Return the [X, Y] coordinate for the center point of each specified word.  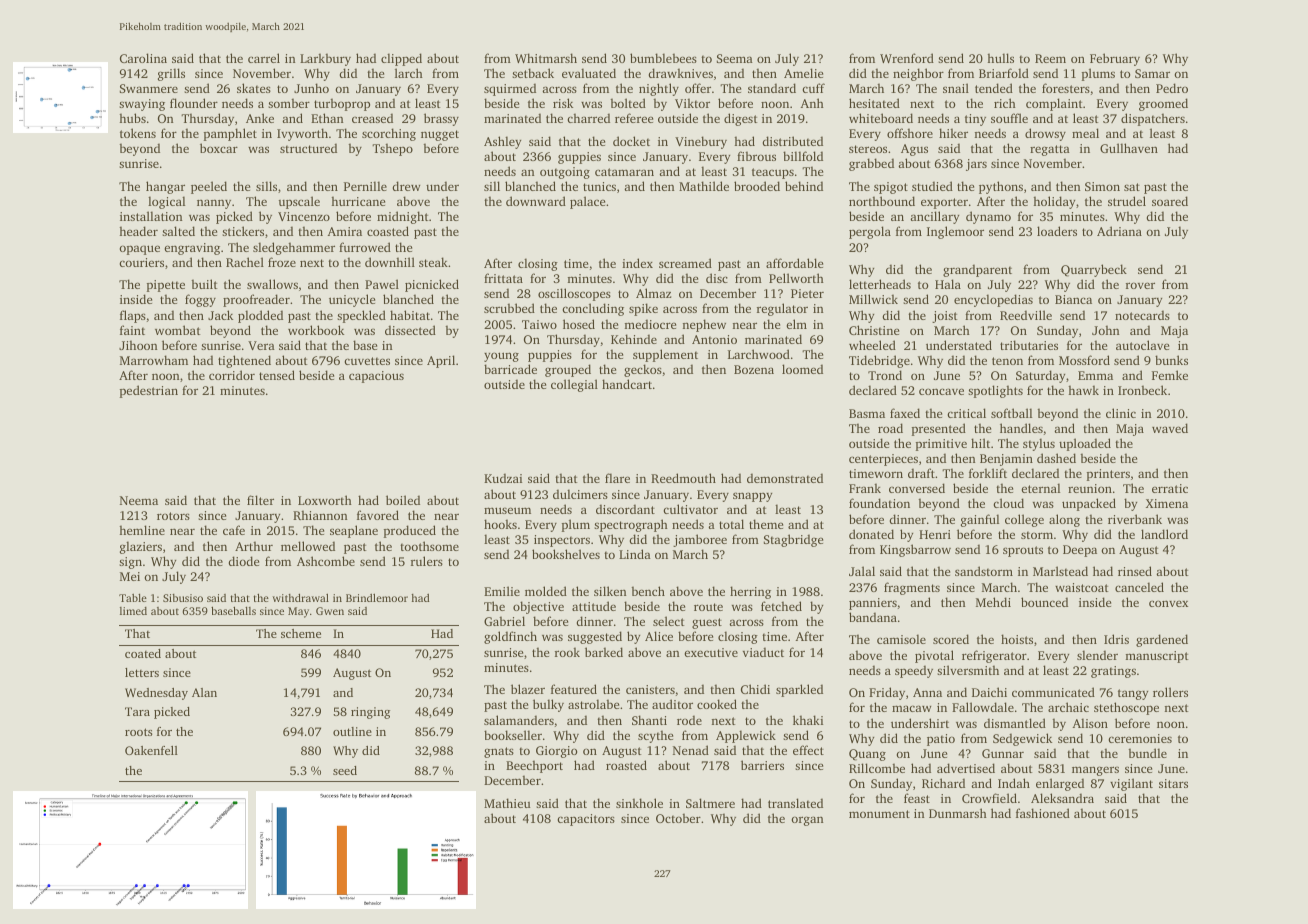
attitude [594, 606]
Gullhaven [1129, 148]
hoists [1017, 639]
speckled [361, 316]
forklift [988, 473]
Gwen [330, 611]
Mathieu [507, 803]
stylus [1039, 444]
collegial [574, 385]
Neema [139, 500]
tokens [138, 133]
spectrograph [631, 525]
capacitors [586, 820]
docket [631, 141]
